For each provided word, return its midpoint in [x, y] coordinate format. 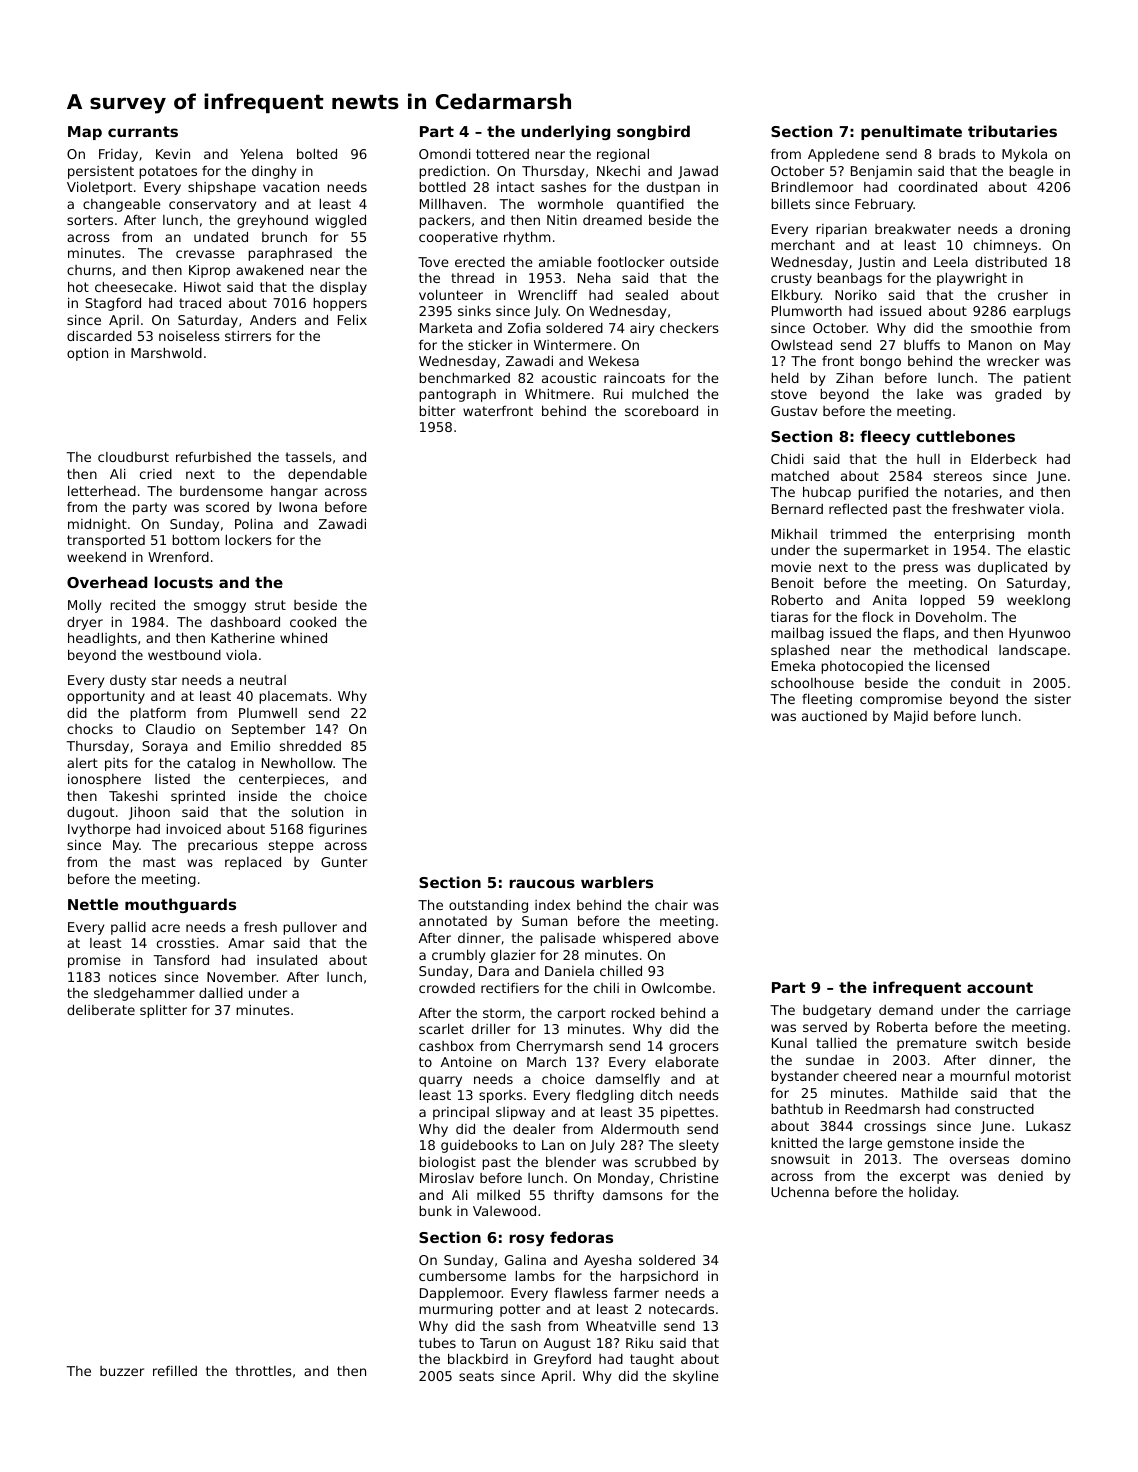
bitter [437, 411]
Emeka [793, 666]
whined [303, 638]
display [343, 288]
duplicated [1012, 568]
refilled [175, 1371]
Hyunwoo [1039, 634]
